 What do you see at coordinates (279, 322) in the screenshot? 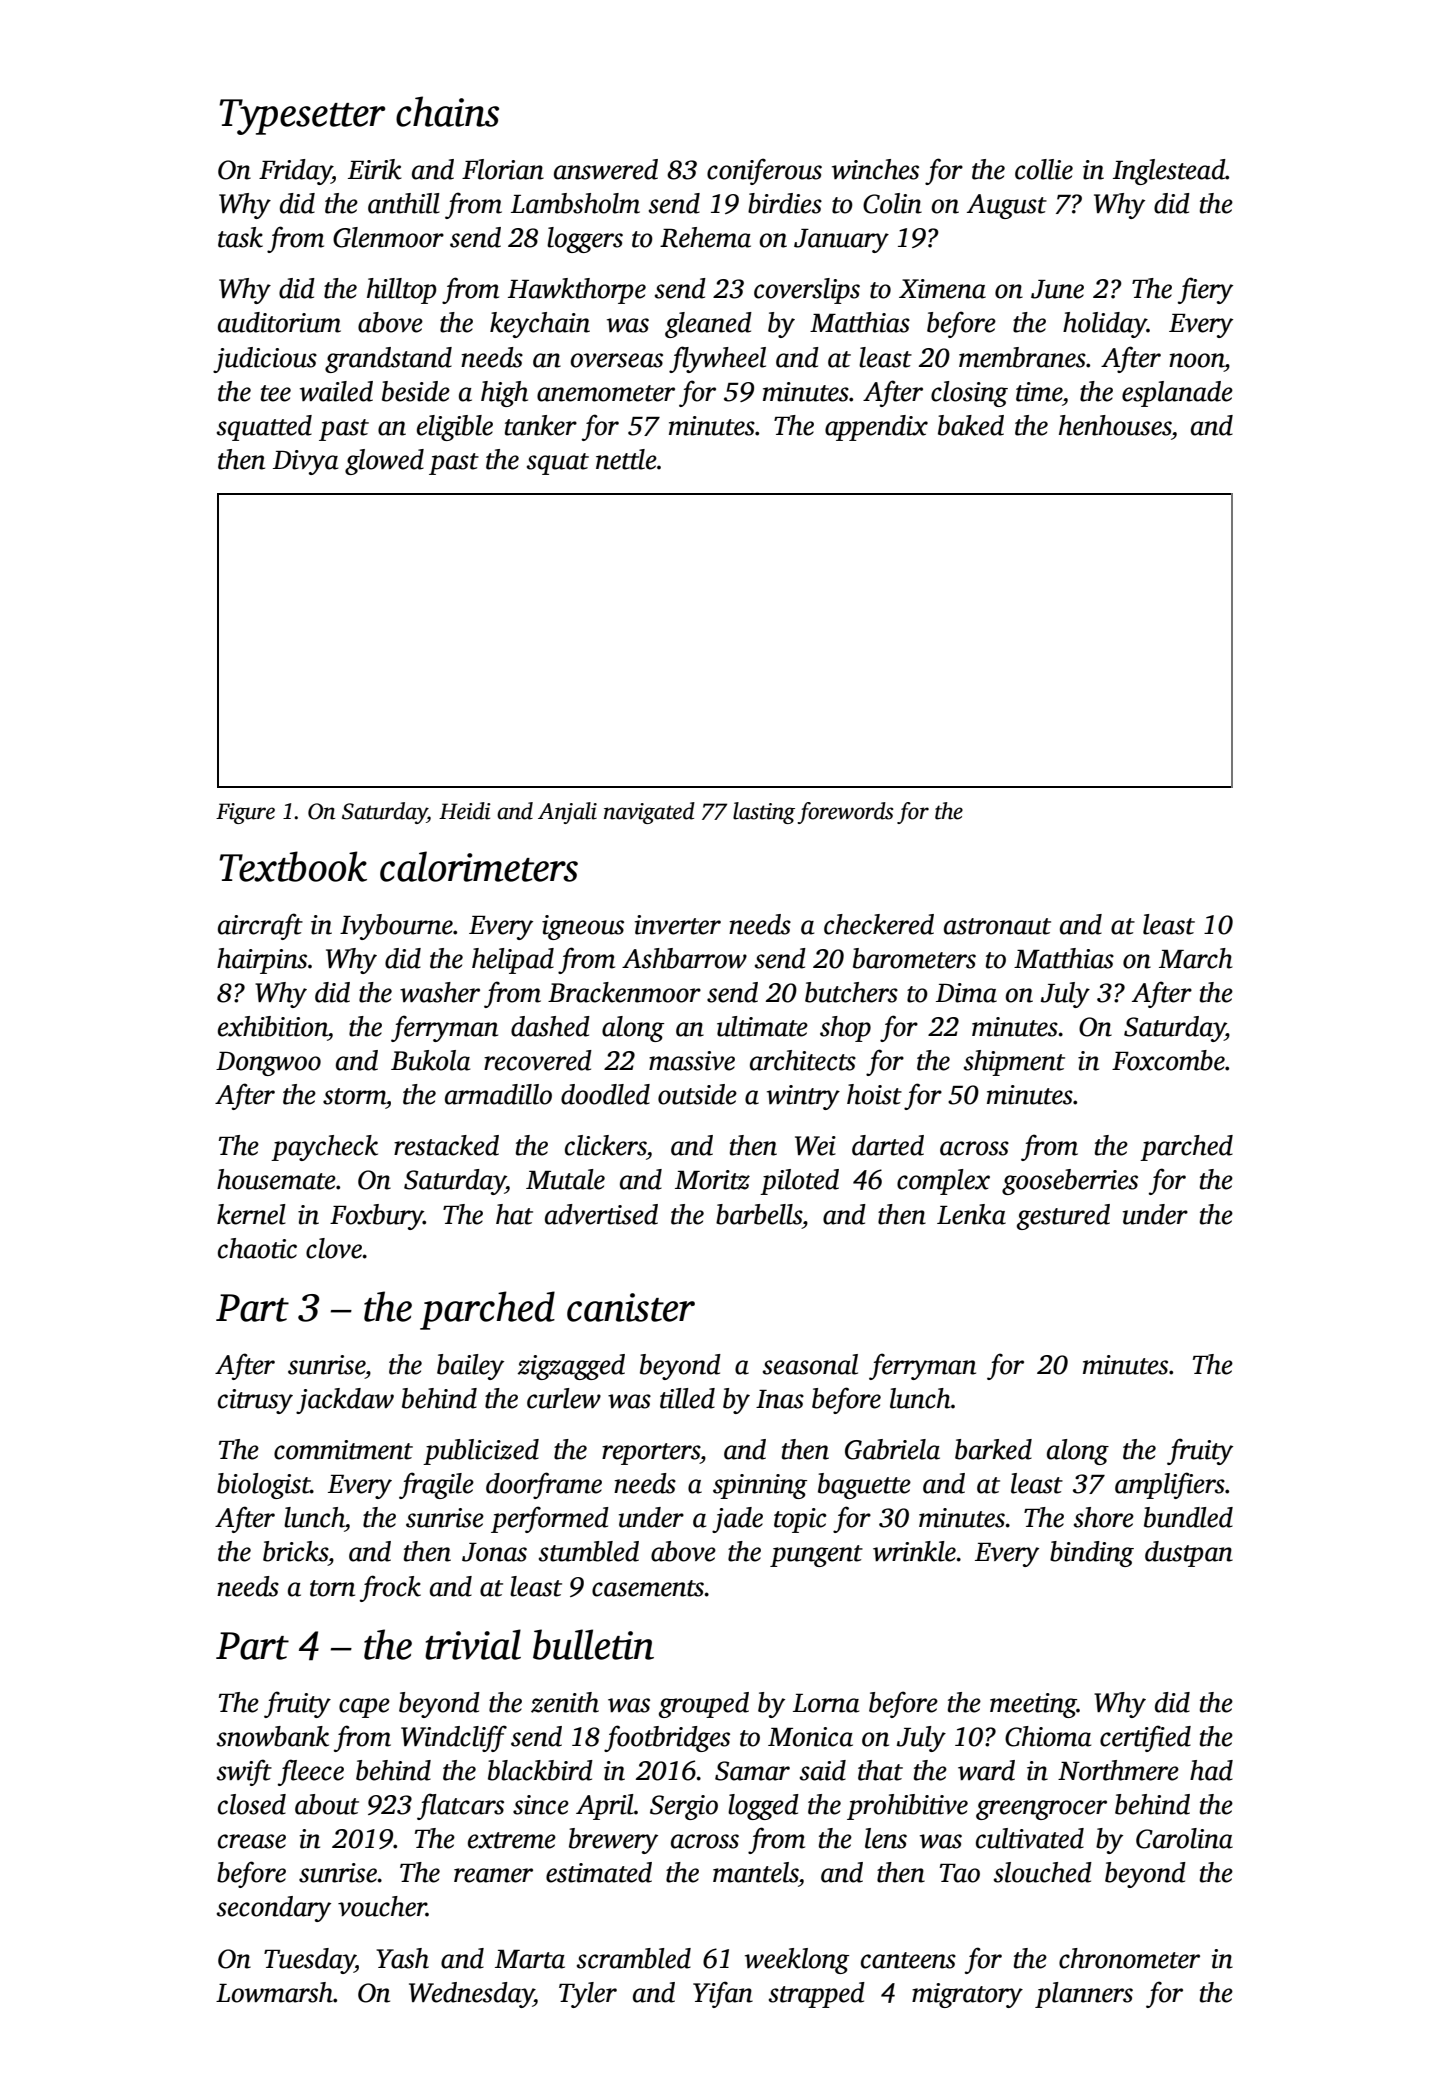
I see `auditorium` at bounding box center [279, 322].
